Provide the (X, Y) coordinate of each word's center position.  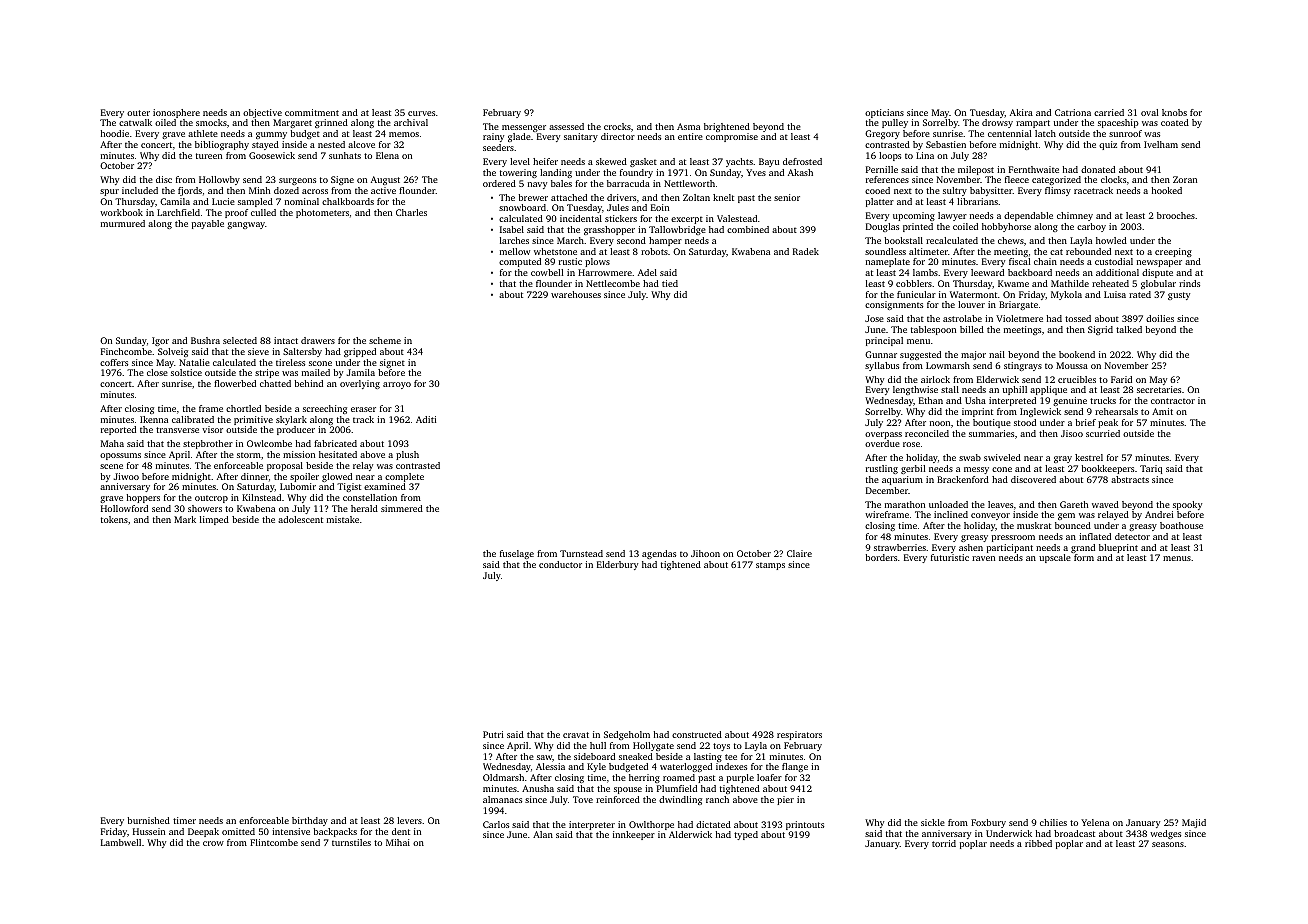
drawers (318, 340)
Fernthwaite (1034, 169)
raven (983, 558)
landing (556, 173)
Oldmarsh (503, 777)
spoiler (304, 477)
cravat (576, 735)
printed (918, 227)
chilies (1053, 822)
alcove (361, 144)
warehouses (576, 294)
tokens (114, 519)
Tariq (1151, 469)
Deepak (203, 832)
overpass (883, 435)
